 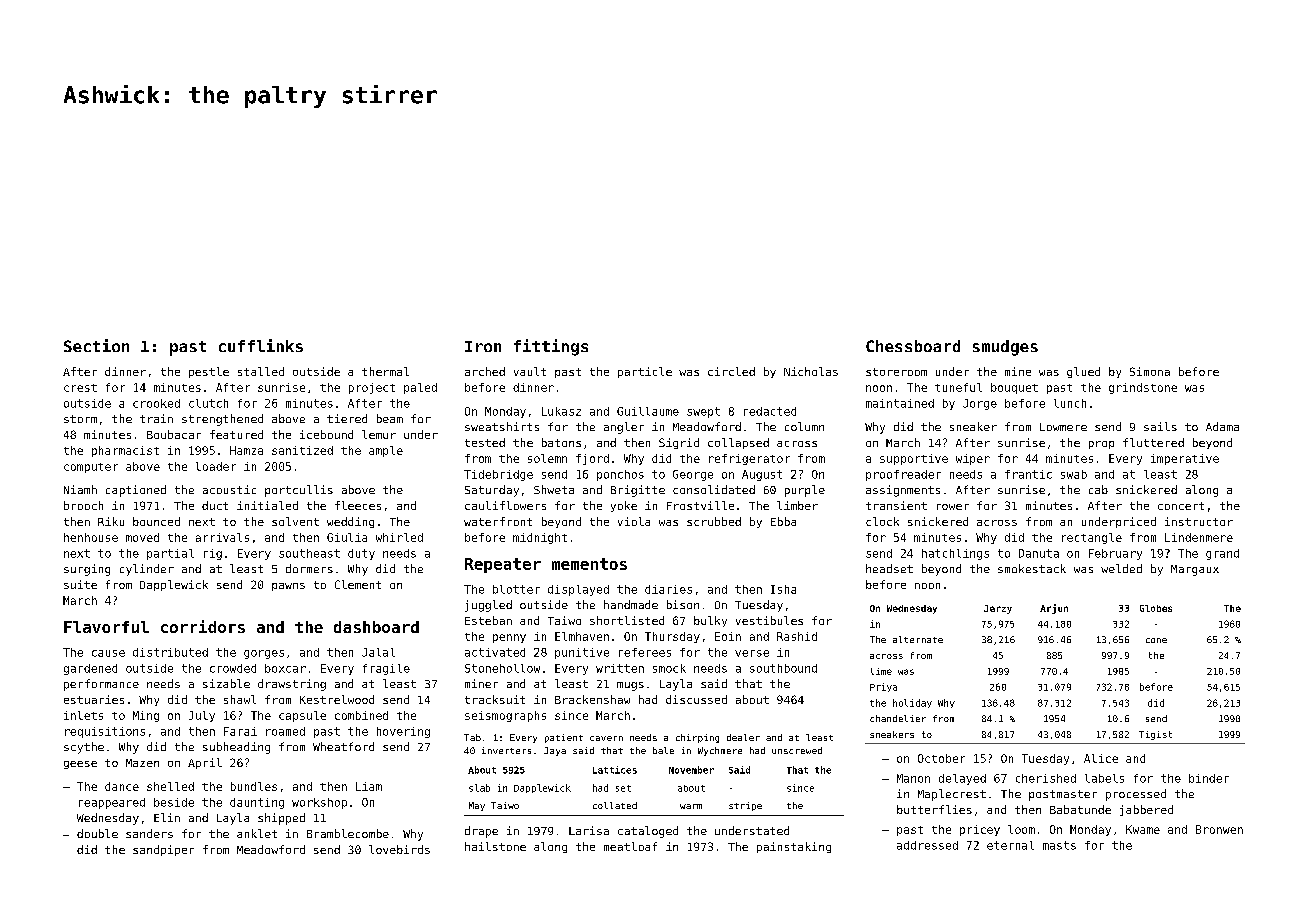 What do you see at coordinates (1155, 735) in the image?
I see `Tigist` at bounding box center [1155, 735].
